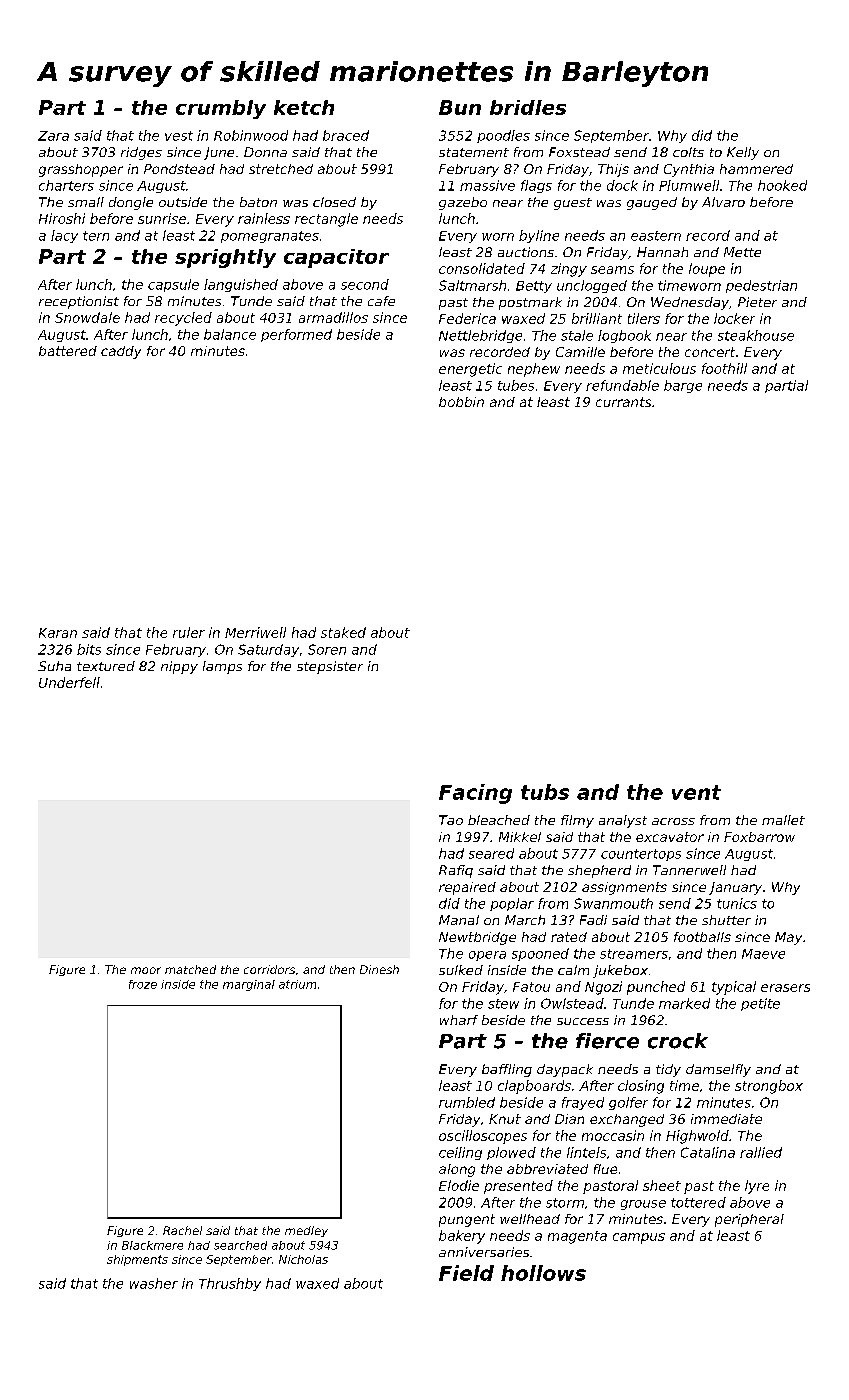  What do you see at coordinates (461, 402) in the page?
I see `bobbin` at bounding box center [461, 402].
